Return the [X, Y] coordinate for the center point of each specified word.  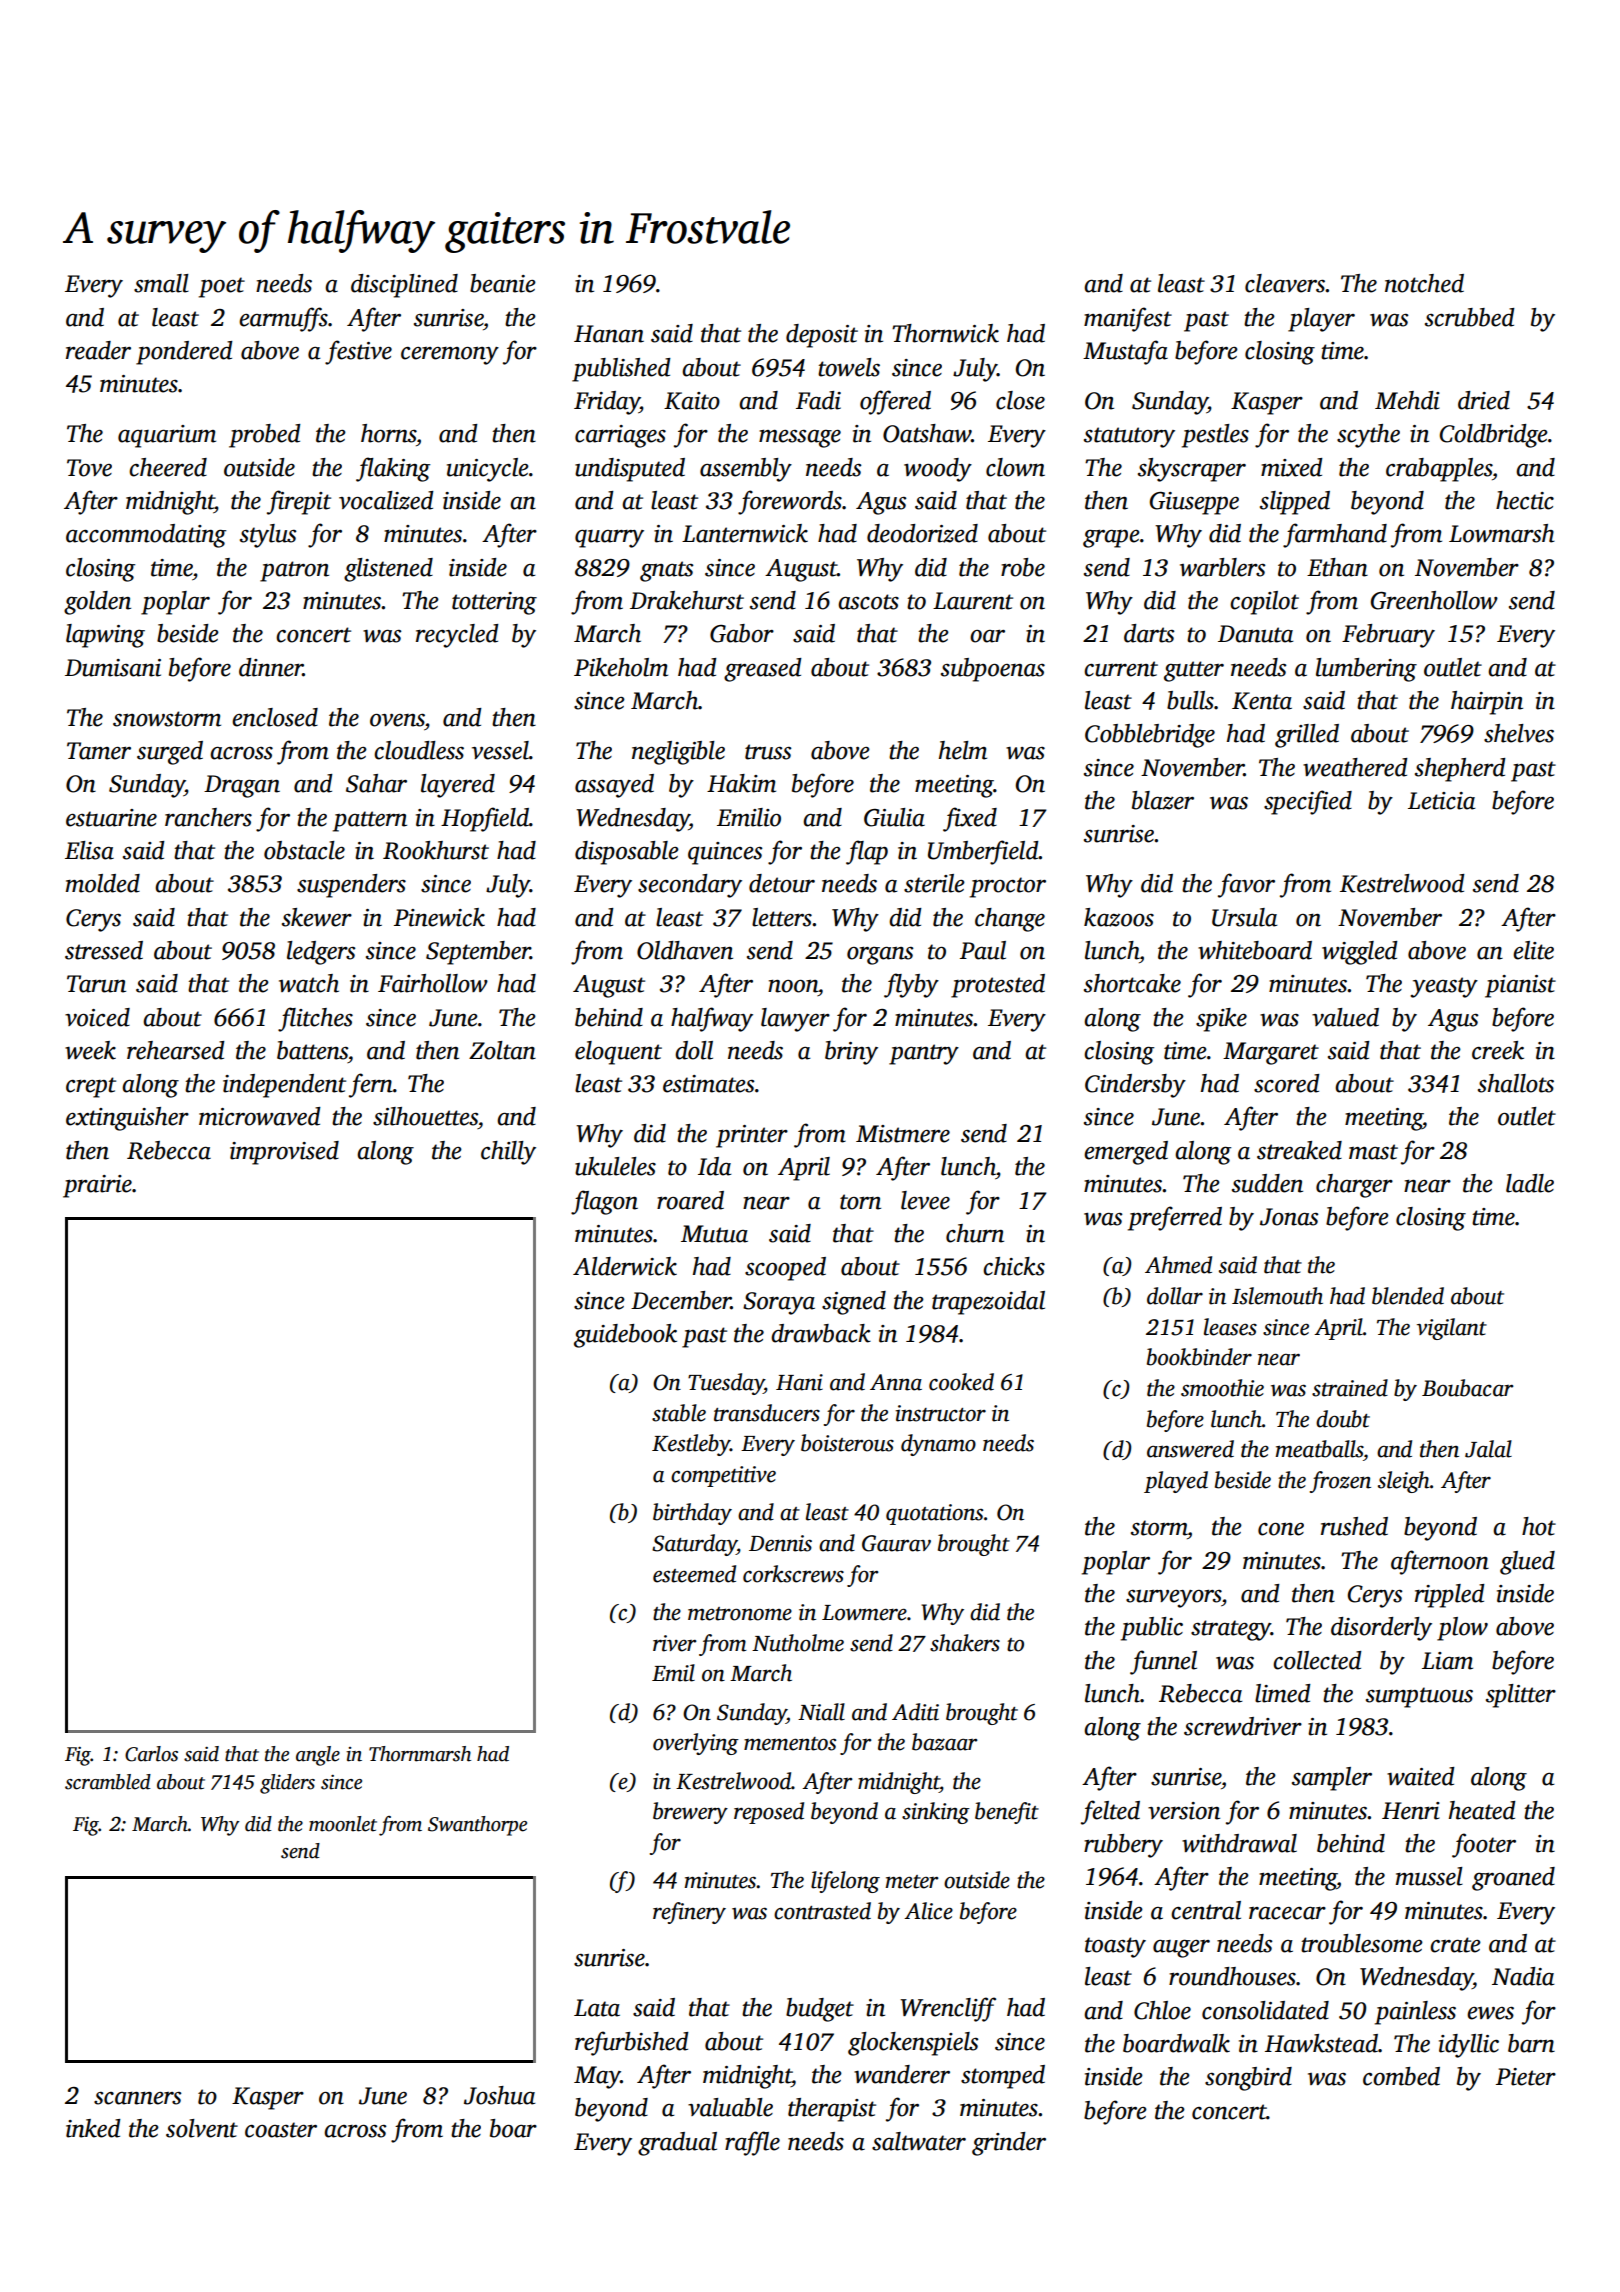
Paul [983, 950]
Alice [928, 1911]
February [1388, 636]
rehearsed [176, 1050]
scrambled [108, 1782]
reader [98, 350]
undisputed [630, 470]
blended [1408, 1296]
